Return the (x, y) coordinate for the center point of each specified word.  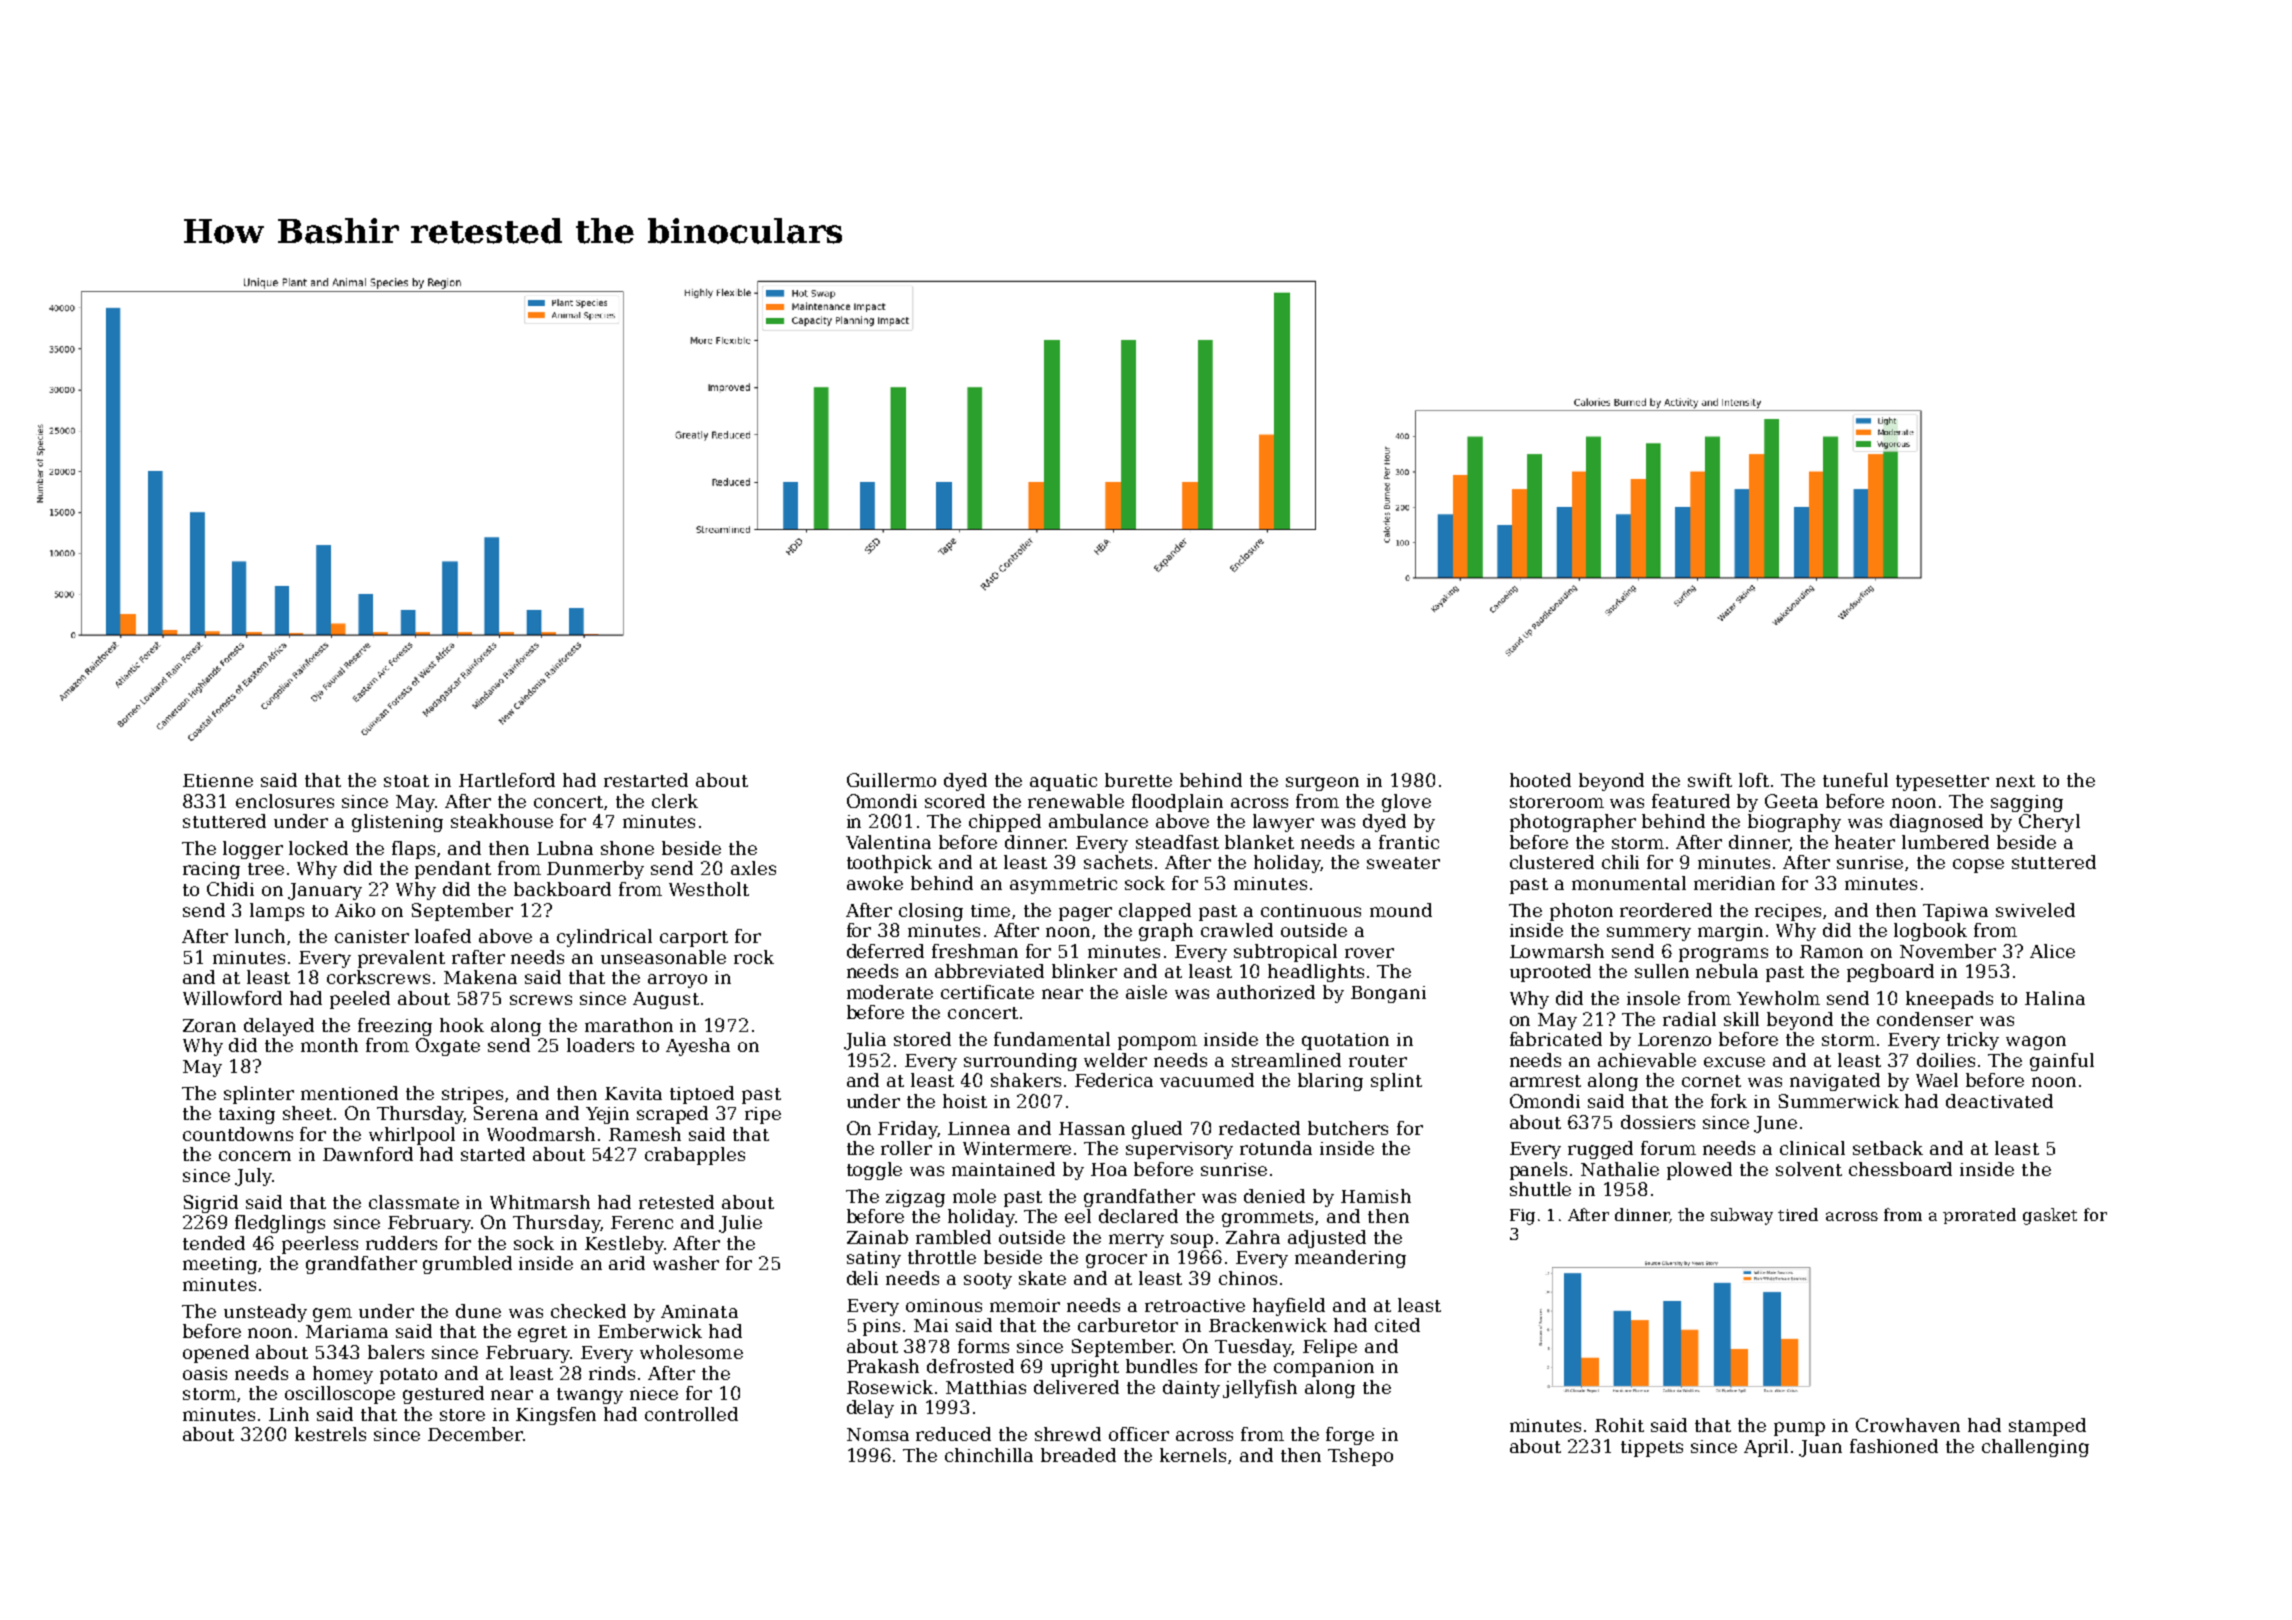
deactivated (1999, 1101)
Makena (480, 977)
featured (1691, 801)
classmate (414, 1202)
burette (1138, 780)
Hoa (1109, 1169)
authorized (1266, 992)
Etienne (218, 780)
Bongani (1388, 994)
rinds (612, 1373)
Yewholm (1778, 998)
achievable (1647, 1060)
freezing (395, 1027)
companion (1324, 1368)
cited (1397, 1325)
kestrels (330, 1434)
